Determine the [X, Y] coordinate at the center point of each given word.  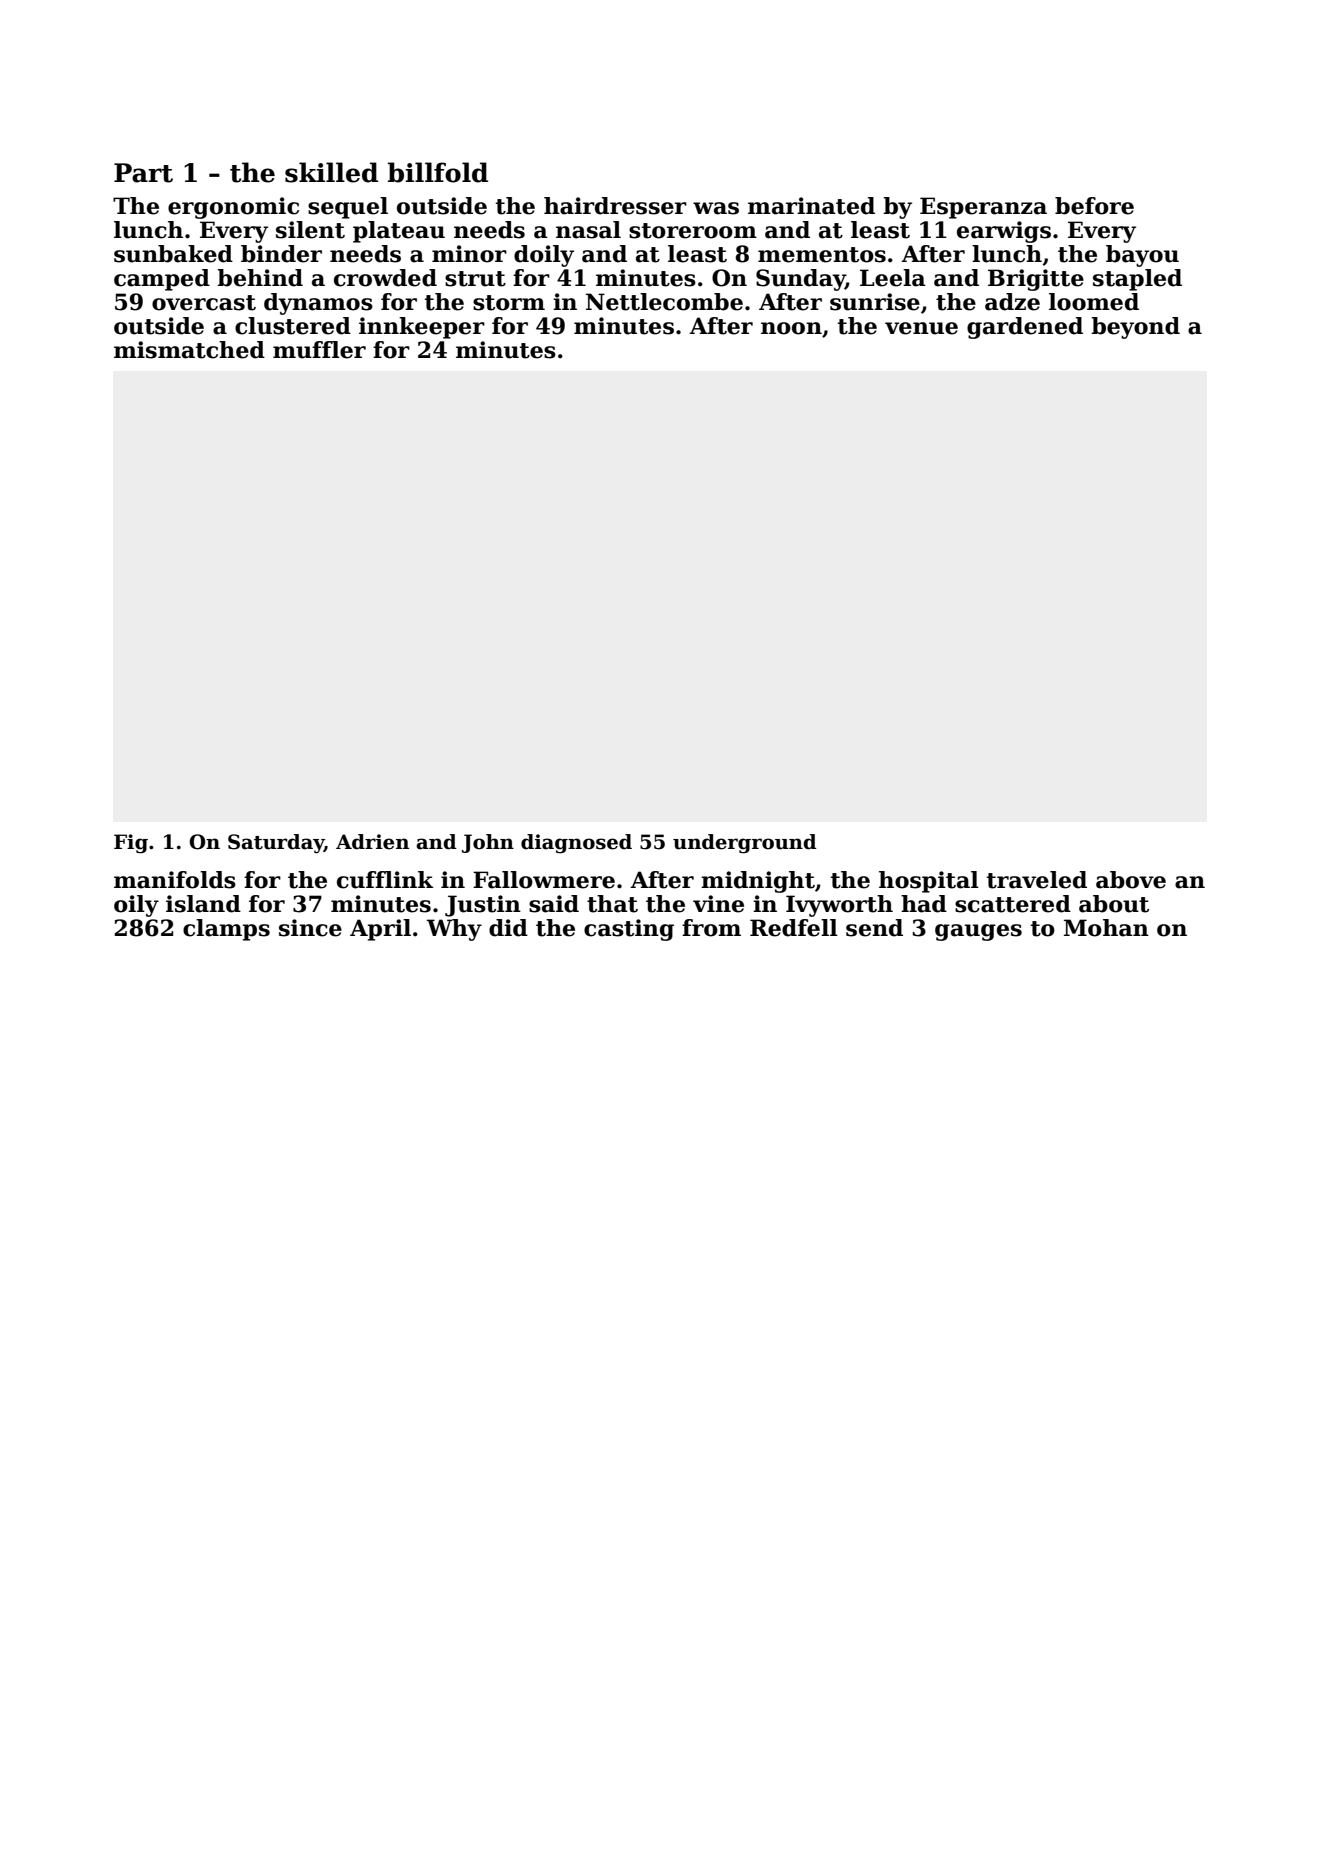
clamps [226, 930]
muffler [319, 350]
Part [143, 173]
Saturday [276, 844]
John [488, 843]
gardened [1025, 328]
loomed [1094, 302]
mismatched [189, 350]
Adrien [372, 842]
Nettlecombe [664, 302]
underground [745, 844]
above [1131, 880]
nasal [588, 230]
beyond [1135, 328]
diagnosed [576, 844]
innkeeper [422, 328]
